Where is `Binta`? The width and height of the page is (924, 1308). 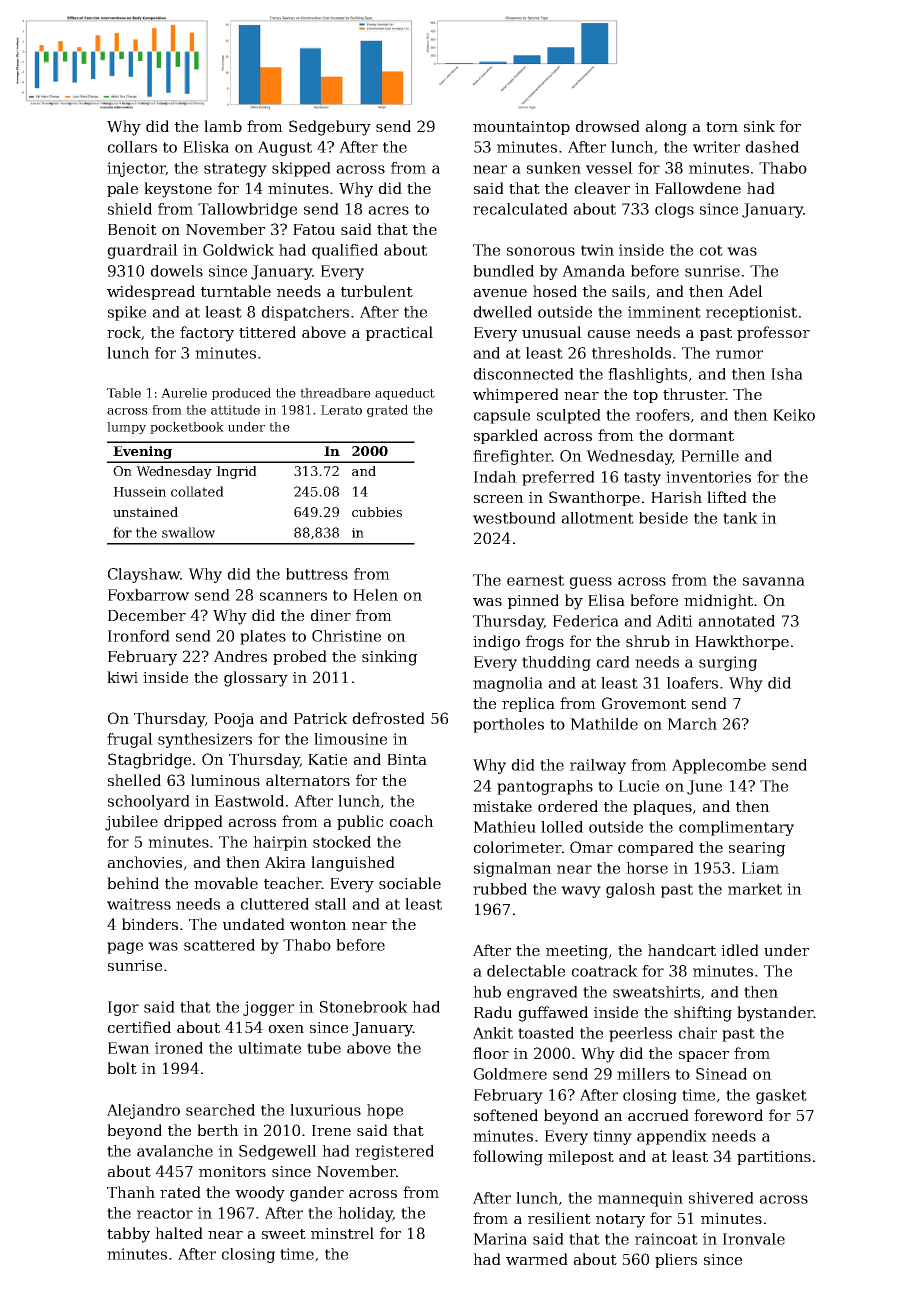
Binta is located at coordinates (407, 759).
